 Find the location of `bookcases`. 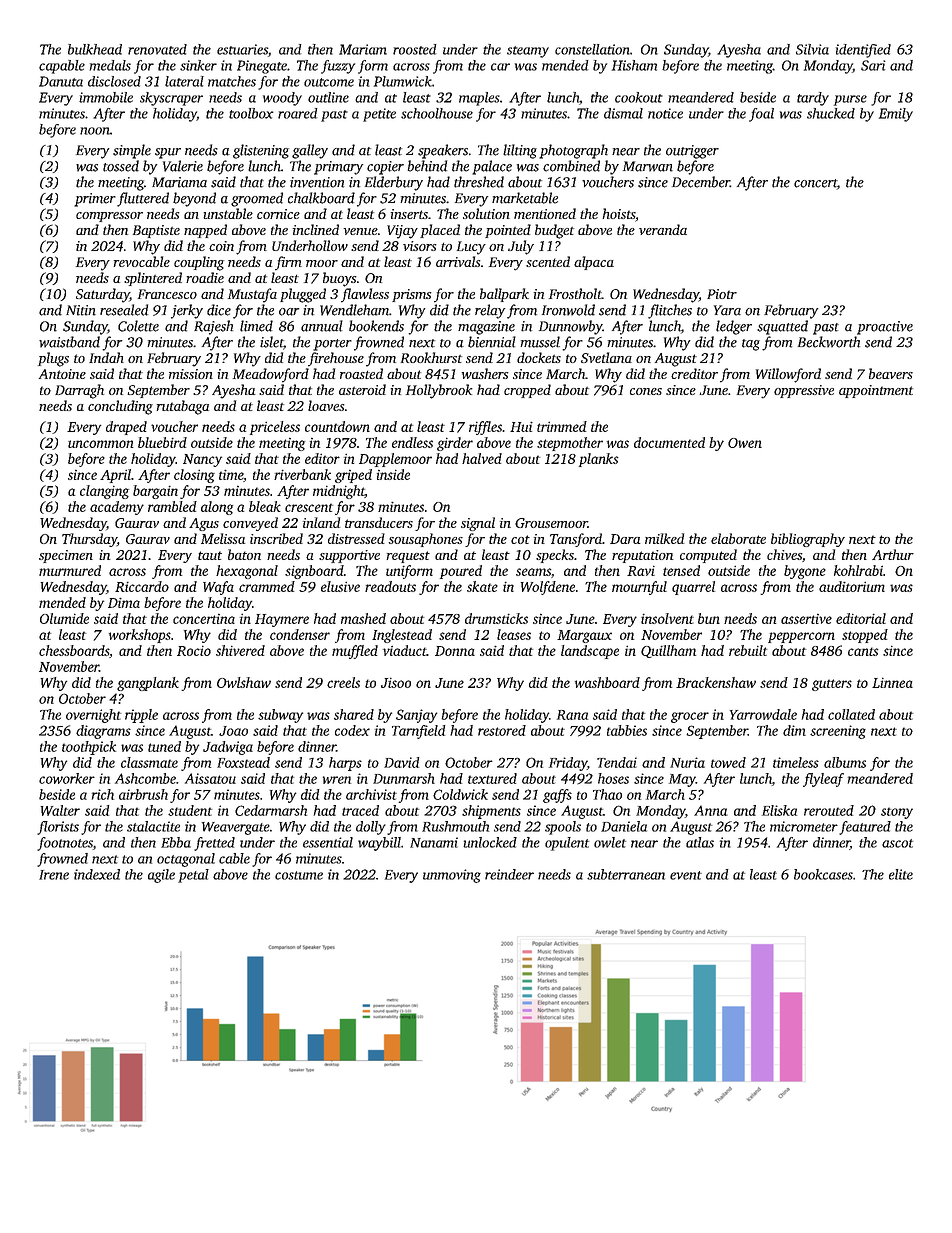

bookcases is located at coordinates (823, 874).
